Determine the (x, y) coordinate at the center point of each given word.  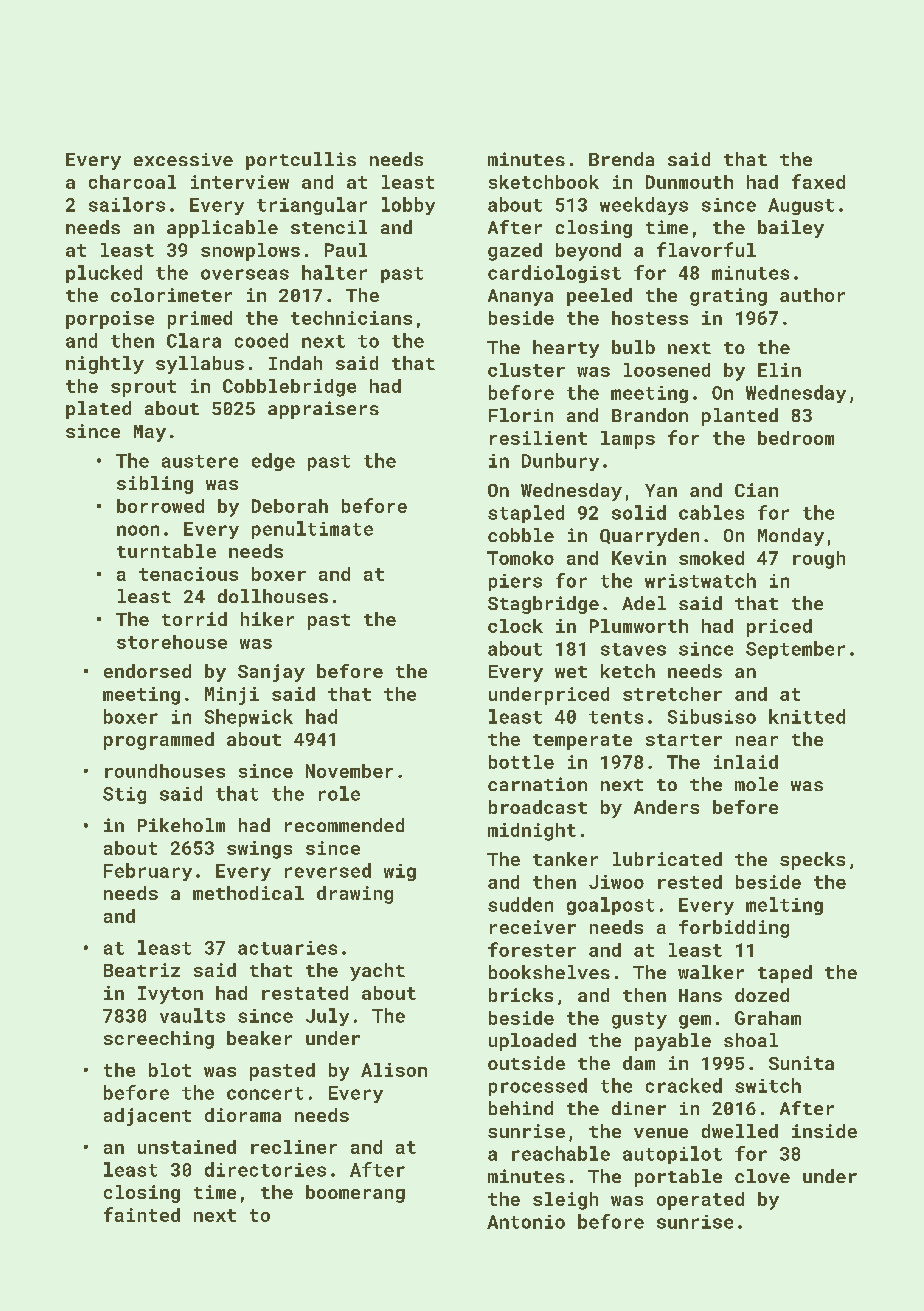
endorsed (147, 671)
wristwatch (700, 580)
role (339, 793)
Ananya (520, 297)
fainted (142, 1214)
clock (515, 626)
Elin (779, 370)
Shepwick (249, 718)
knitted (807, 716)
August (801, 206)
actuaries (287, 948)
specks (812, 861)
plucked (104, 274)
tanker (565, 859)
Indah (295, 363)
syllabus (200, 365)
